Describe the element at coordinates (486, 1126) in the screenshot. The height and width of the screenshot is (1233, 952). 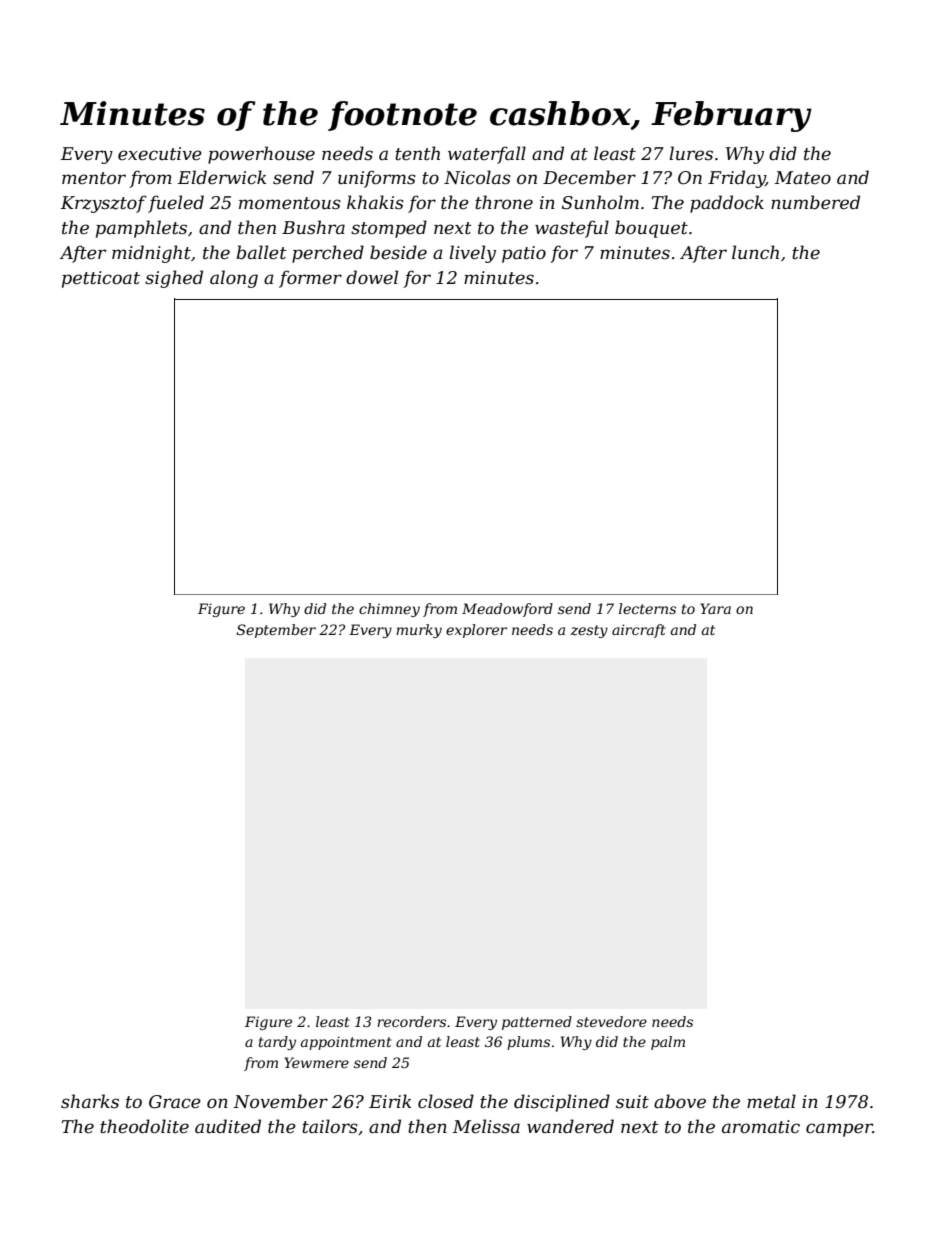
I see `Melissa` at that location.
